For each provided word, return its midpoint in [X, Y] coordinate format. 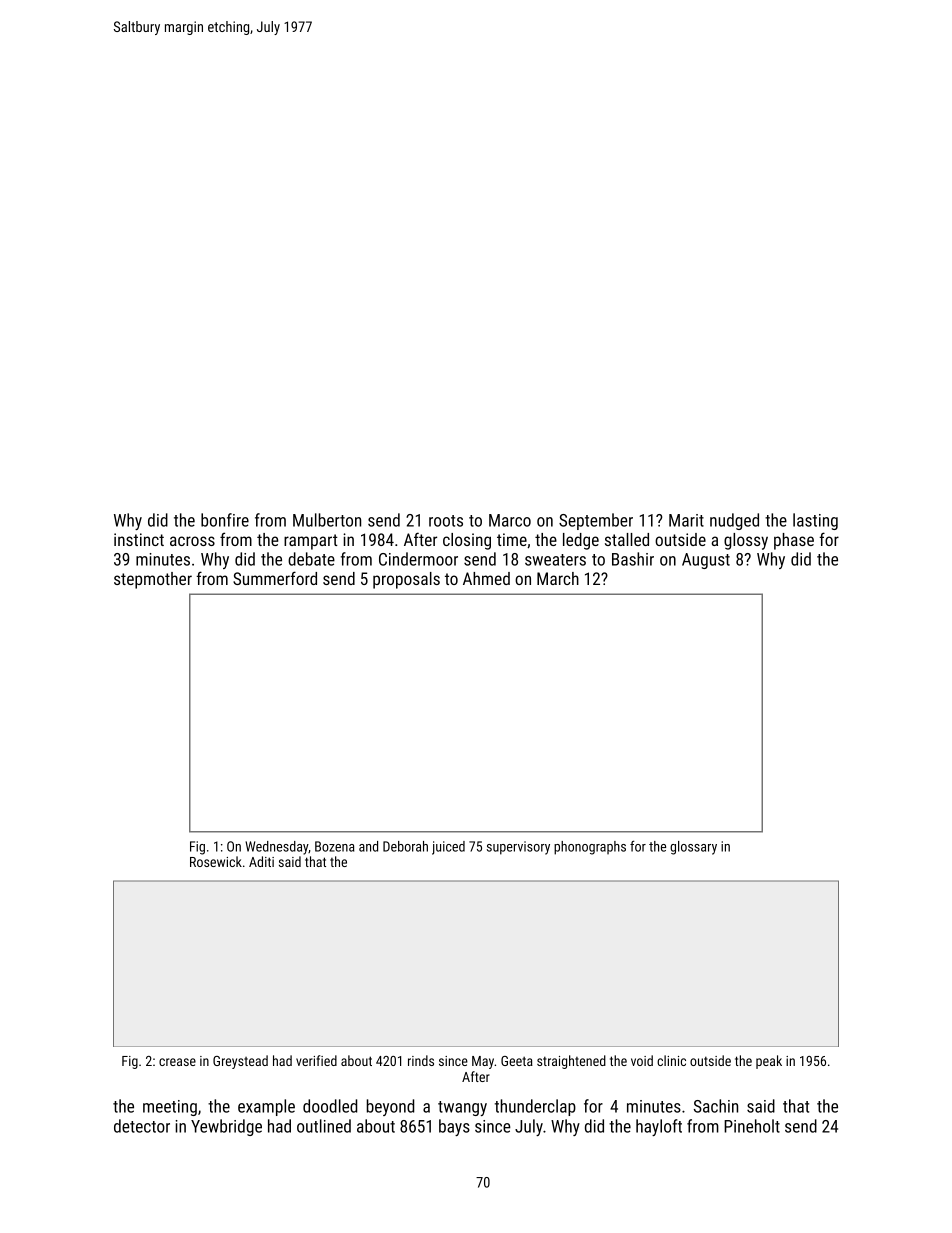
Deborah [405, 846]
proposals [406, 580]
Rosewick [216, 861]
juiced [448, 848]
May [483, 1062]
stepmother [153, 580]
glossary [693, 848]
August [706, 561]
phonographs [590, 848]
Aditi [261, 861]
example [266, 1107]
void [642, 1060]
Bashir [633, 559]
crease [177, 1062]
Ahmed [486, 578]
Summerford [275, 578]
